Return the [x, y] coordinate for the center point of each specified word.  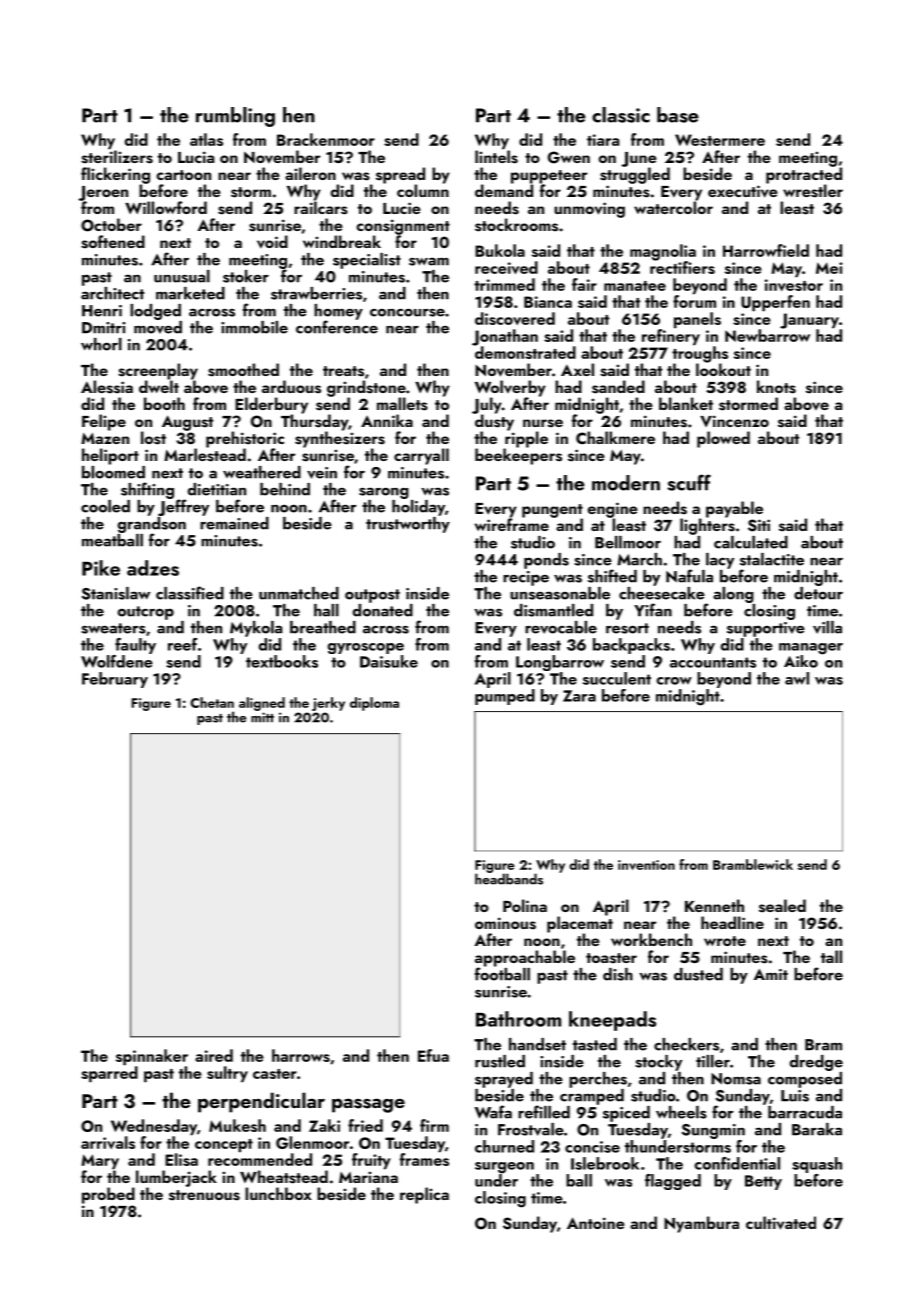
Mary [100, 1162]
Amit [771, 974]
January [809, 321]
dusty [494, 422]
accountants [713, 662]
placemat [580, 924]
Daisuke [389, 661]
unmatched [299, 593]
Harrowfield [766, 250]
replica [424, 1195]
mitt [262, 717]
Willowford [166, 207]
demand [504, 190]
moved [158, 327]
